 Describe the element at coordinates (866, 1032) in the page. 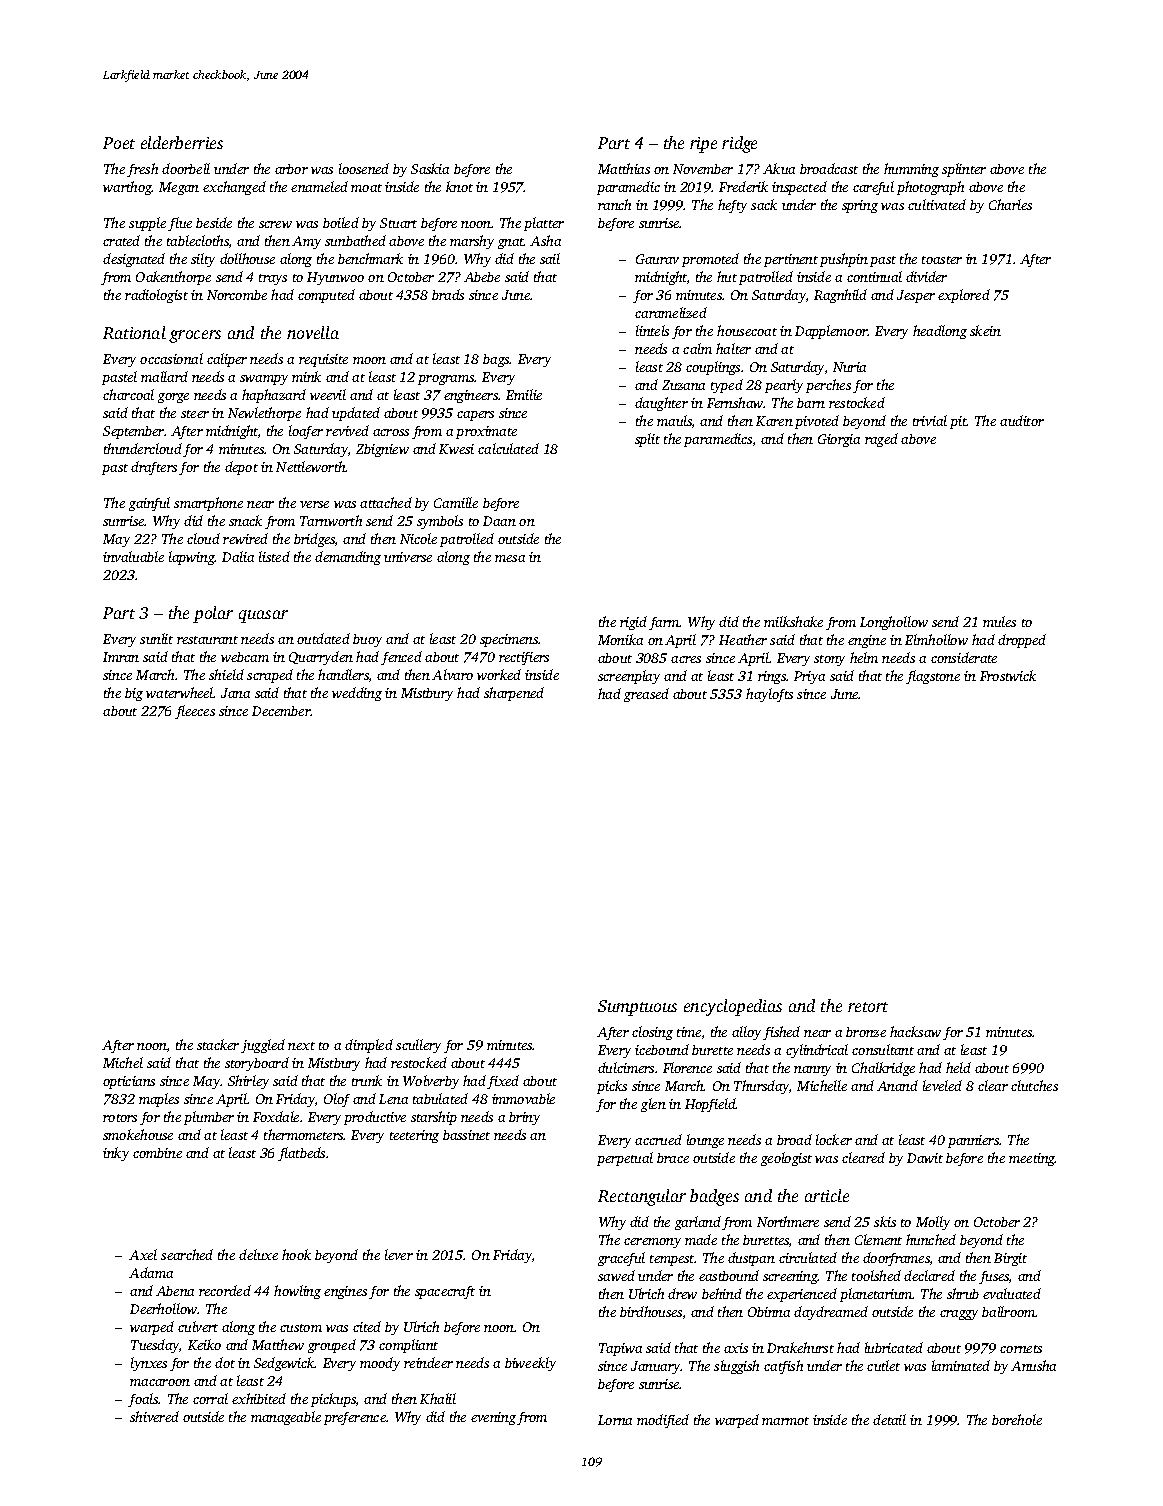

I see `bronze` at that location.
